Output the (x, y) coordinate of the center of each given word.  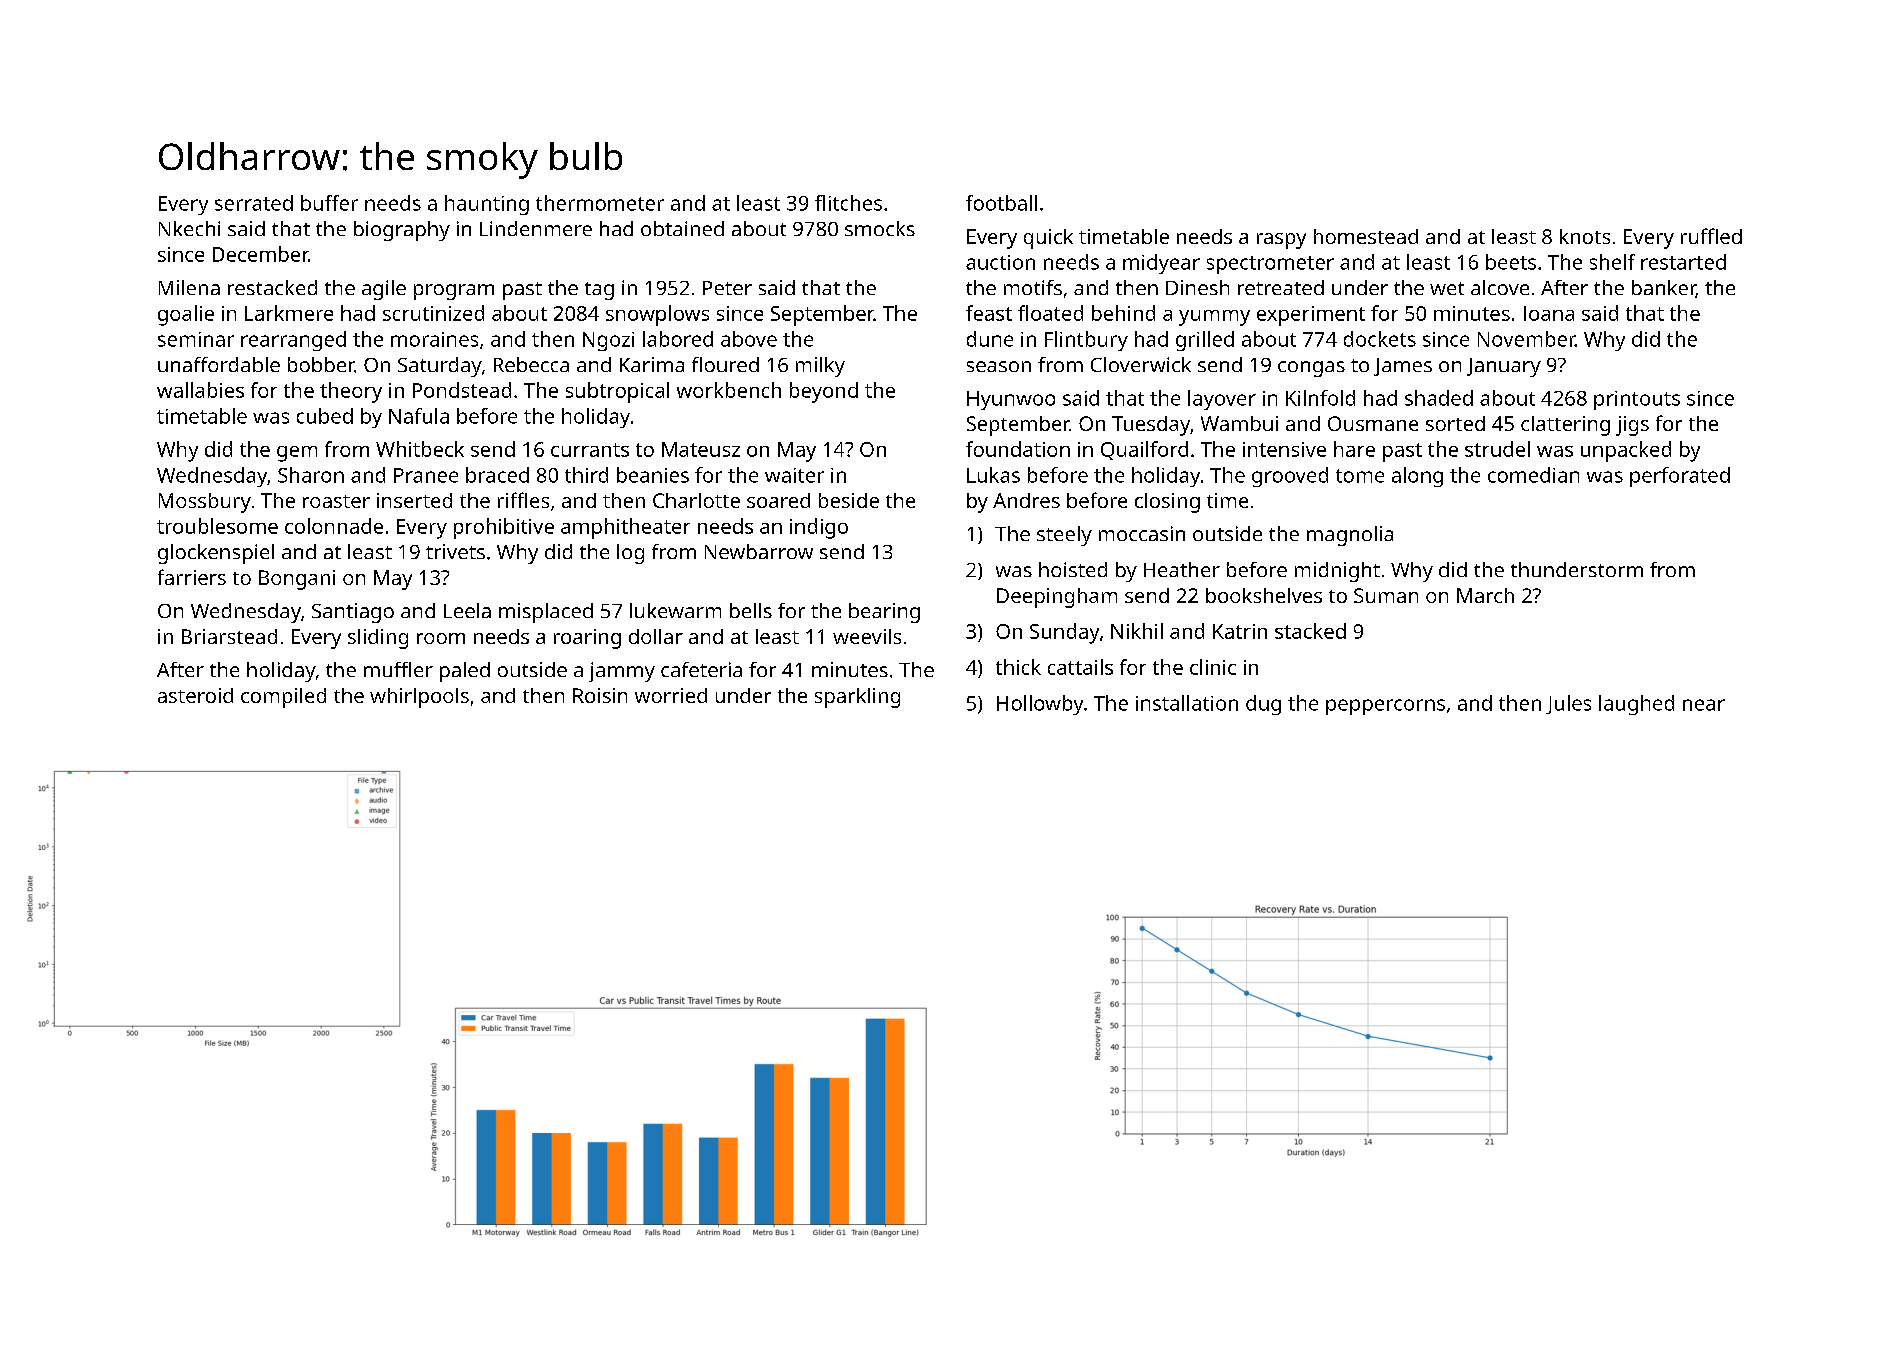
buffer (329, 203)
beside (849, 500)
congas (1311, 369)
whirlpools (419, 698)
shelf (1612, 262)
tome (1360, 476)
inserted (414, 500)
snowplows (657, 315)
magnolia (1350, 536)
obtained (682, 228)
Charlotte (696, 500)
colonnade (334, 526)
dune (990, 339)
